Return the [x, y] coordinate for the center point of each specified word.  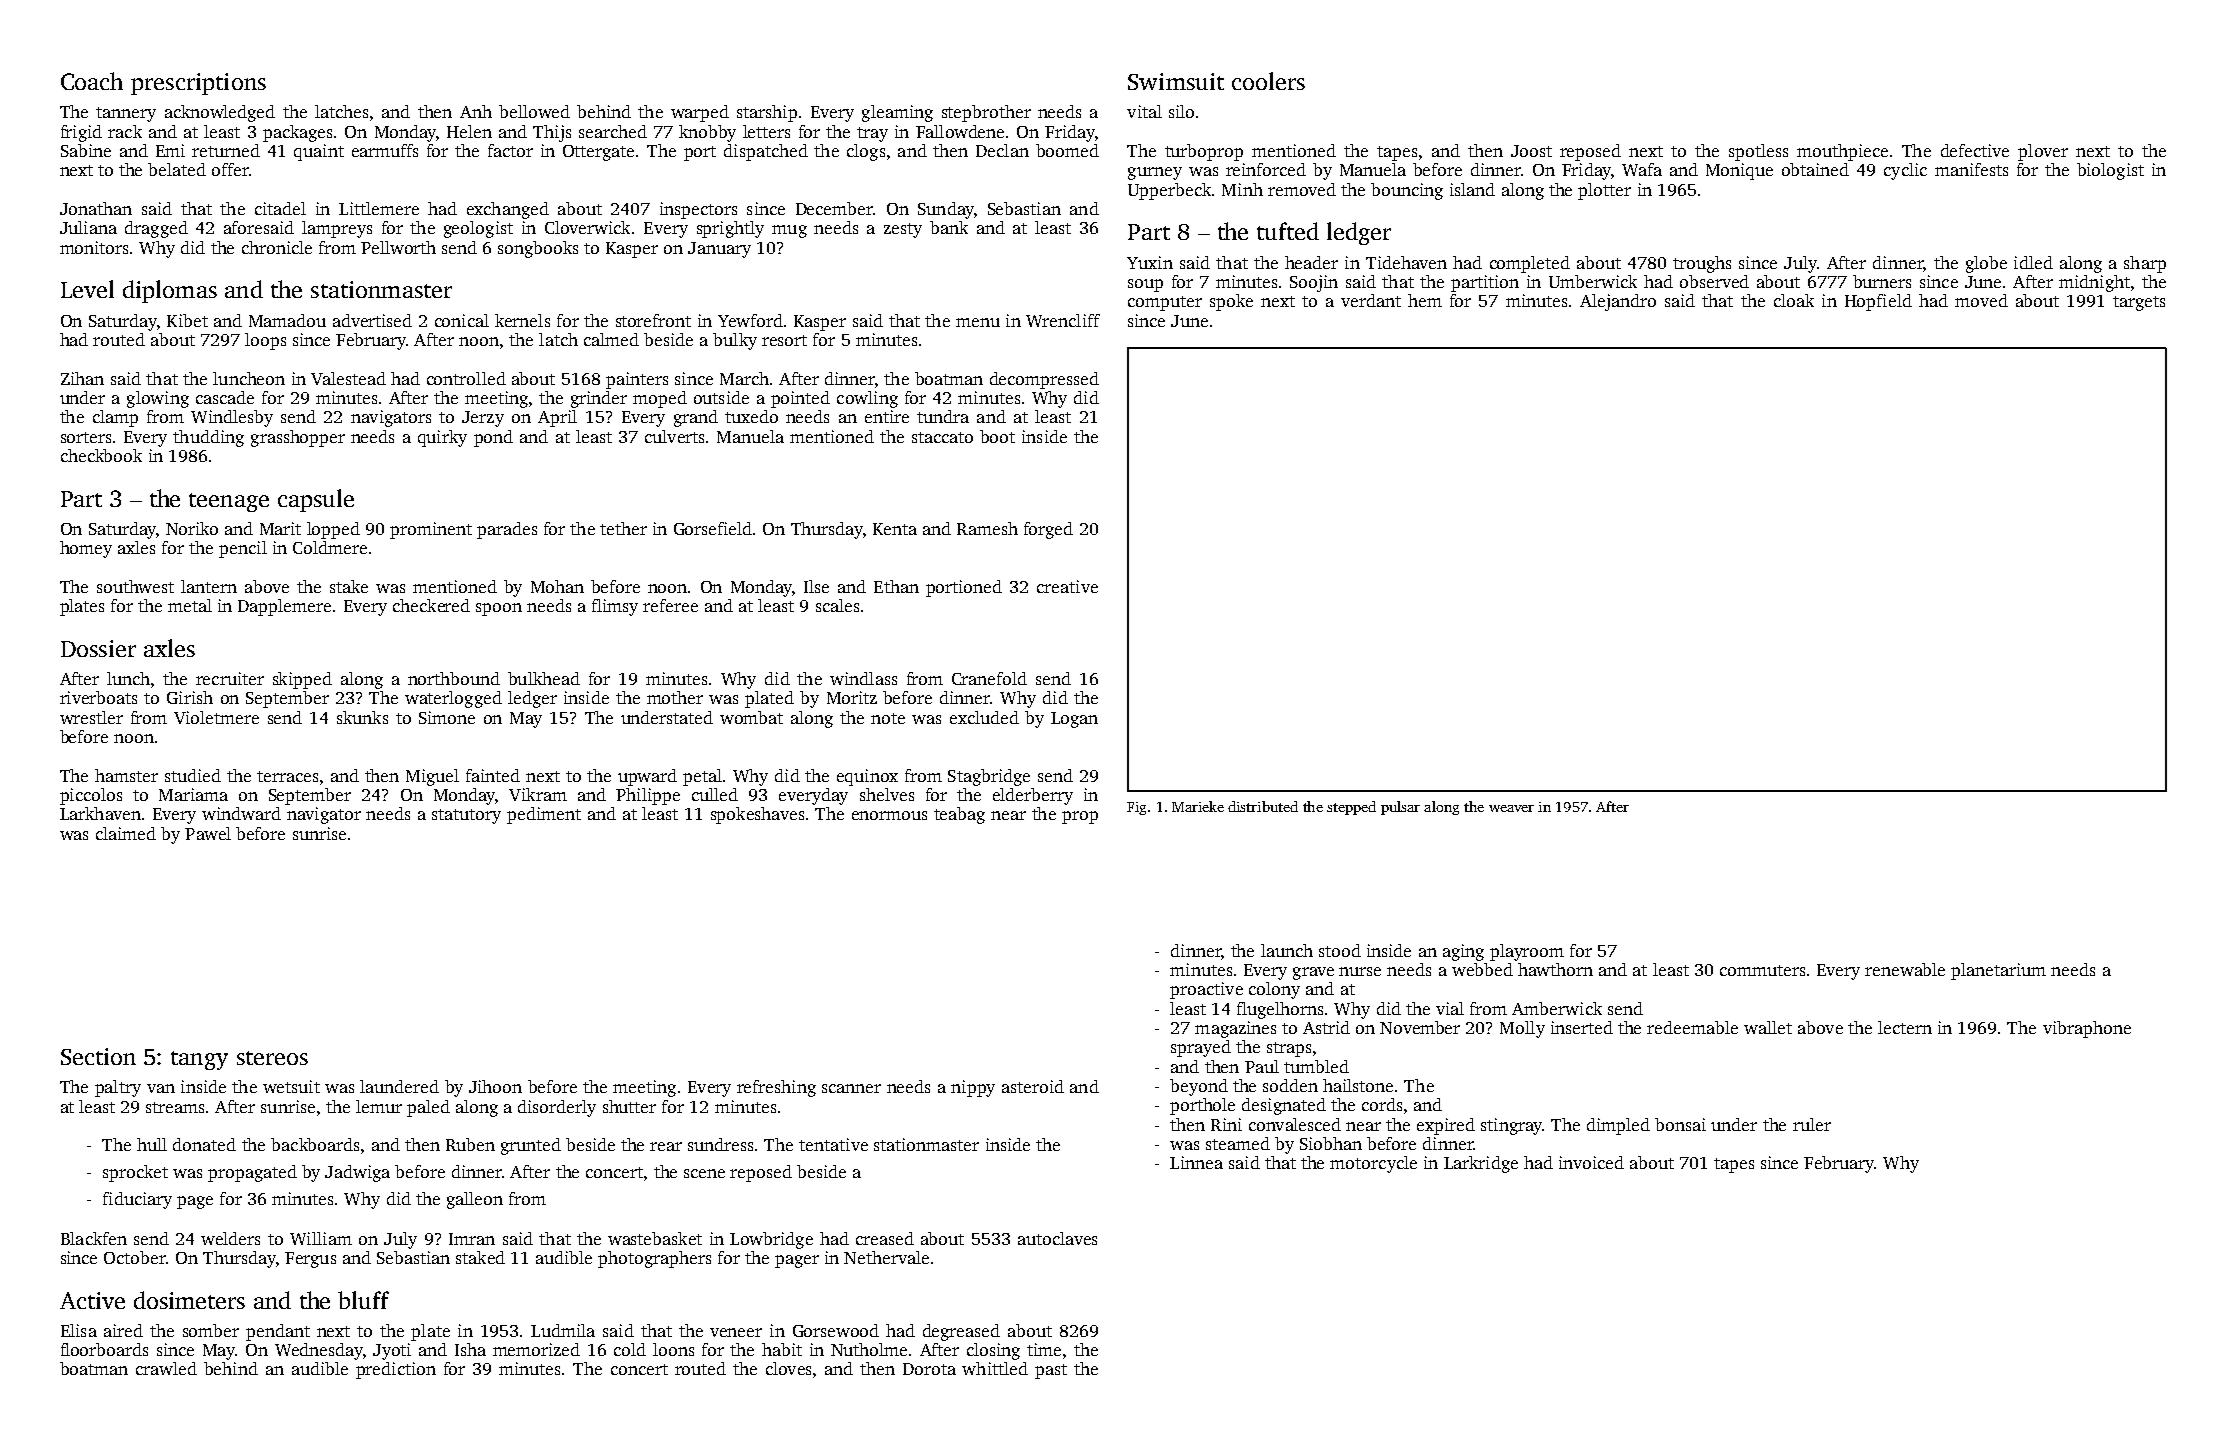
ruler [1812, 1124]
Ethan [896, 586]
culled [715, 794]
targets [2139, 303]
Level [87, 289]
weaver [1511, 808]
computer [1165, 303]
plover [2043, 152]
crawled [166, 1368]
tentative [833, 1144]
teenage [229, 502]
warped [700, 113]
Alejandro [1618, 302]
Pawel [208, 833]
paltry [118, 1088]
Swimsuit [1176, 81]
